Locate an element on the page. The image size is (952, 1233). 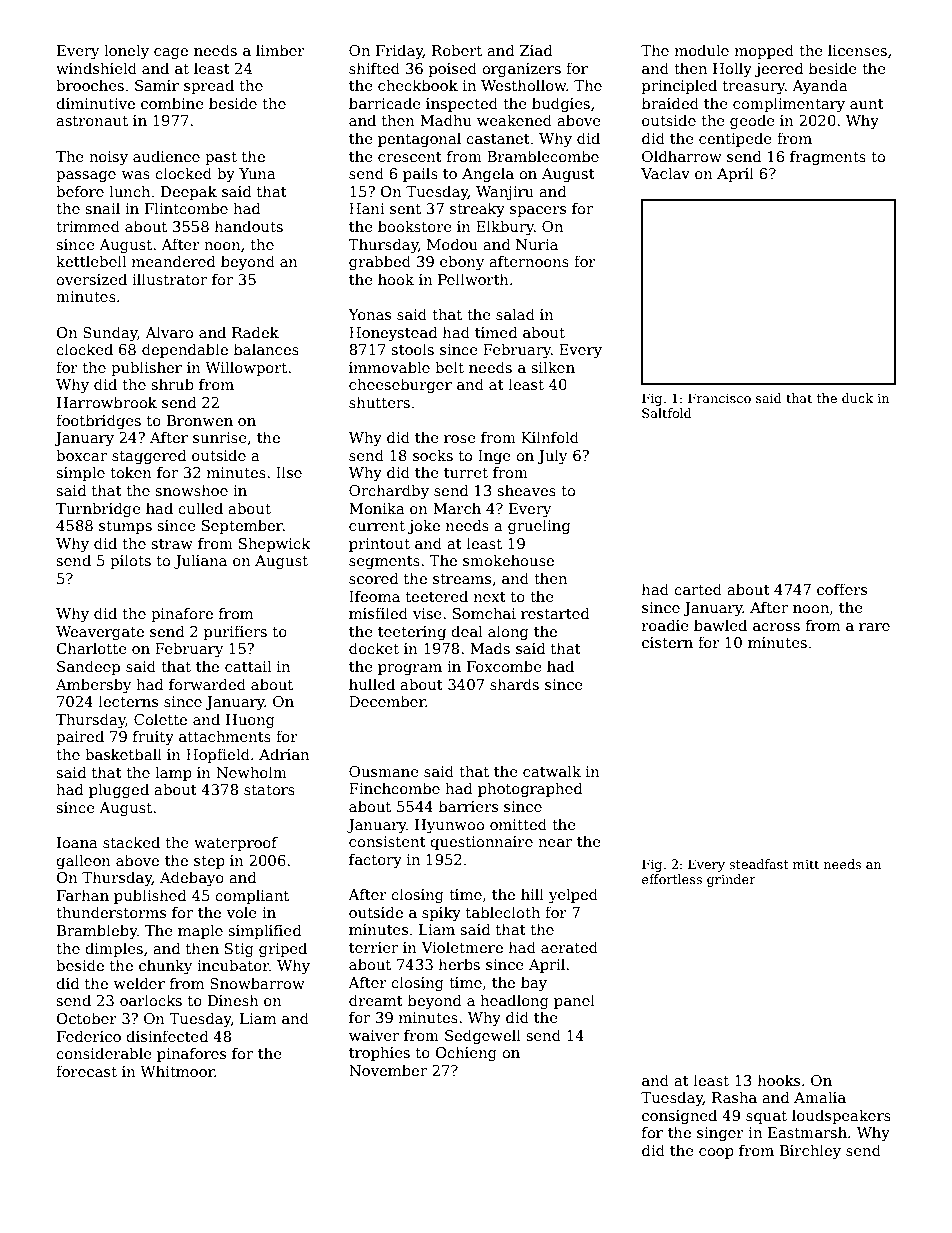
carted is located at coordinates (698, 589).
